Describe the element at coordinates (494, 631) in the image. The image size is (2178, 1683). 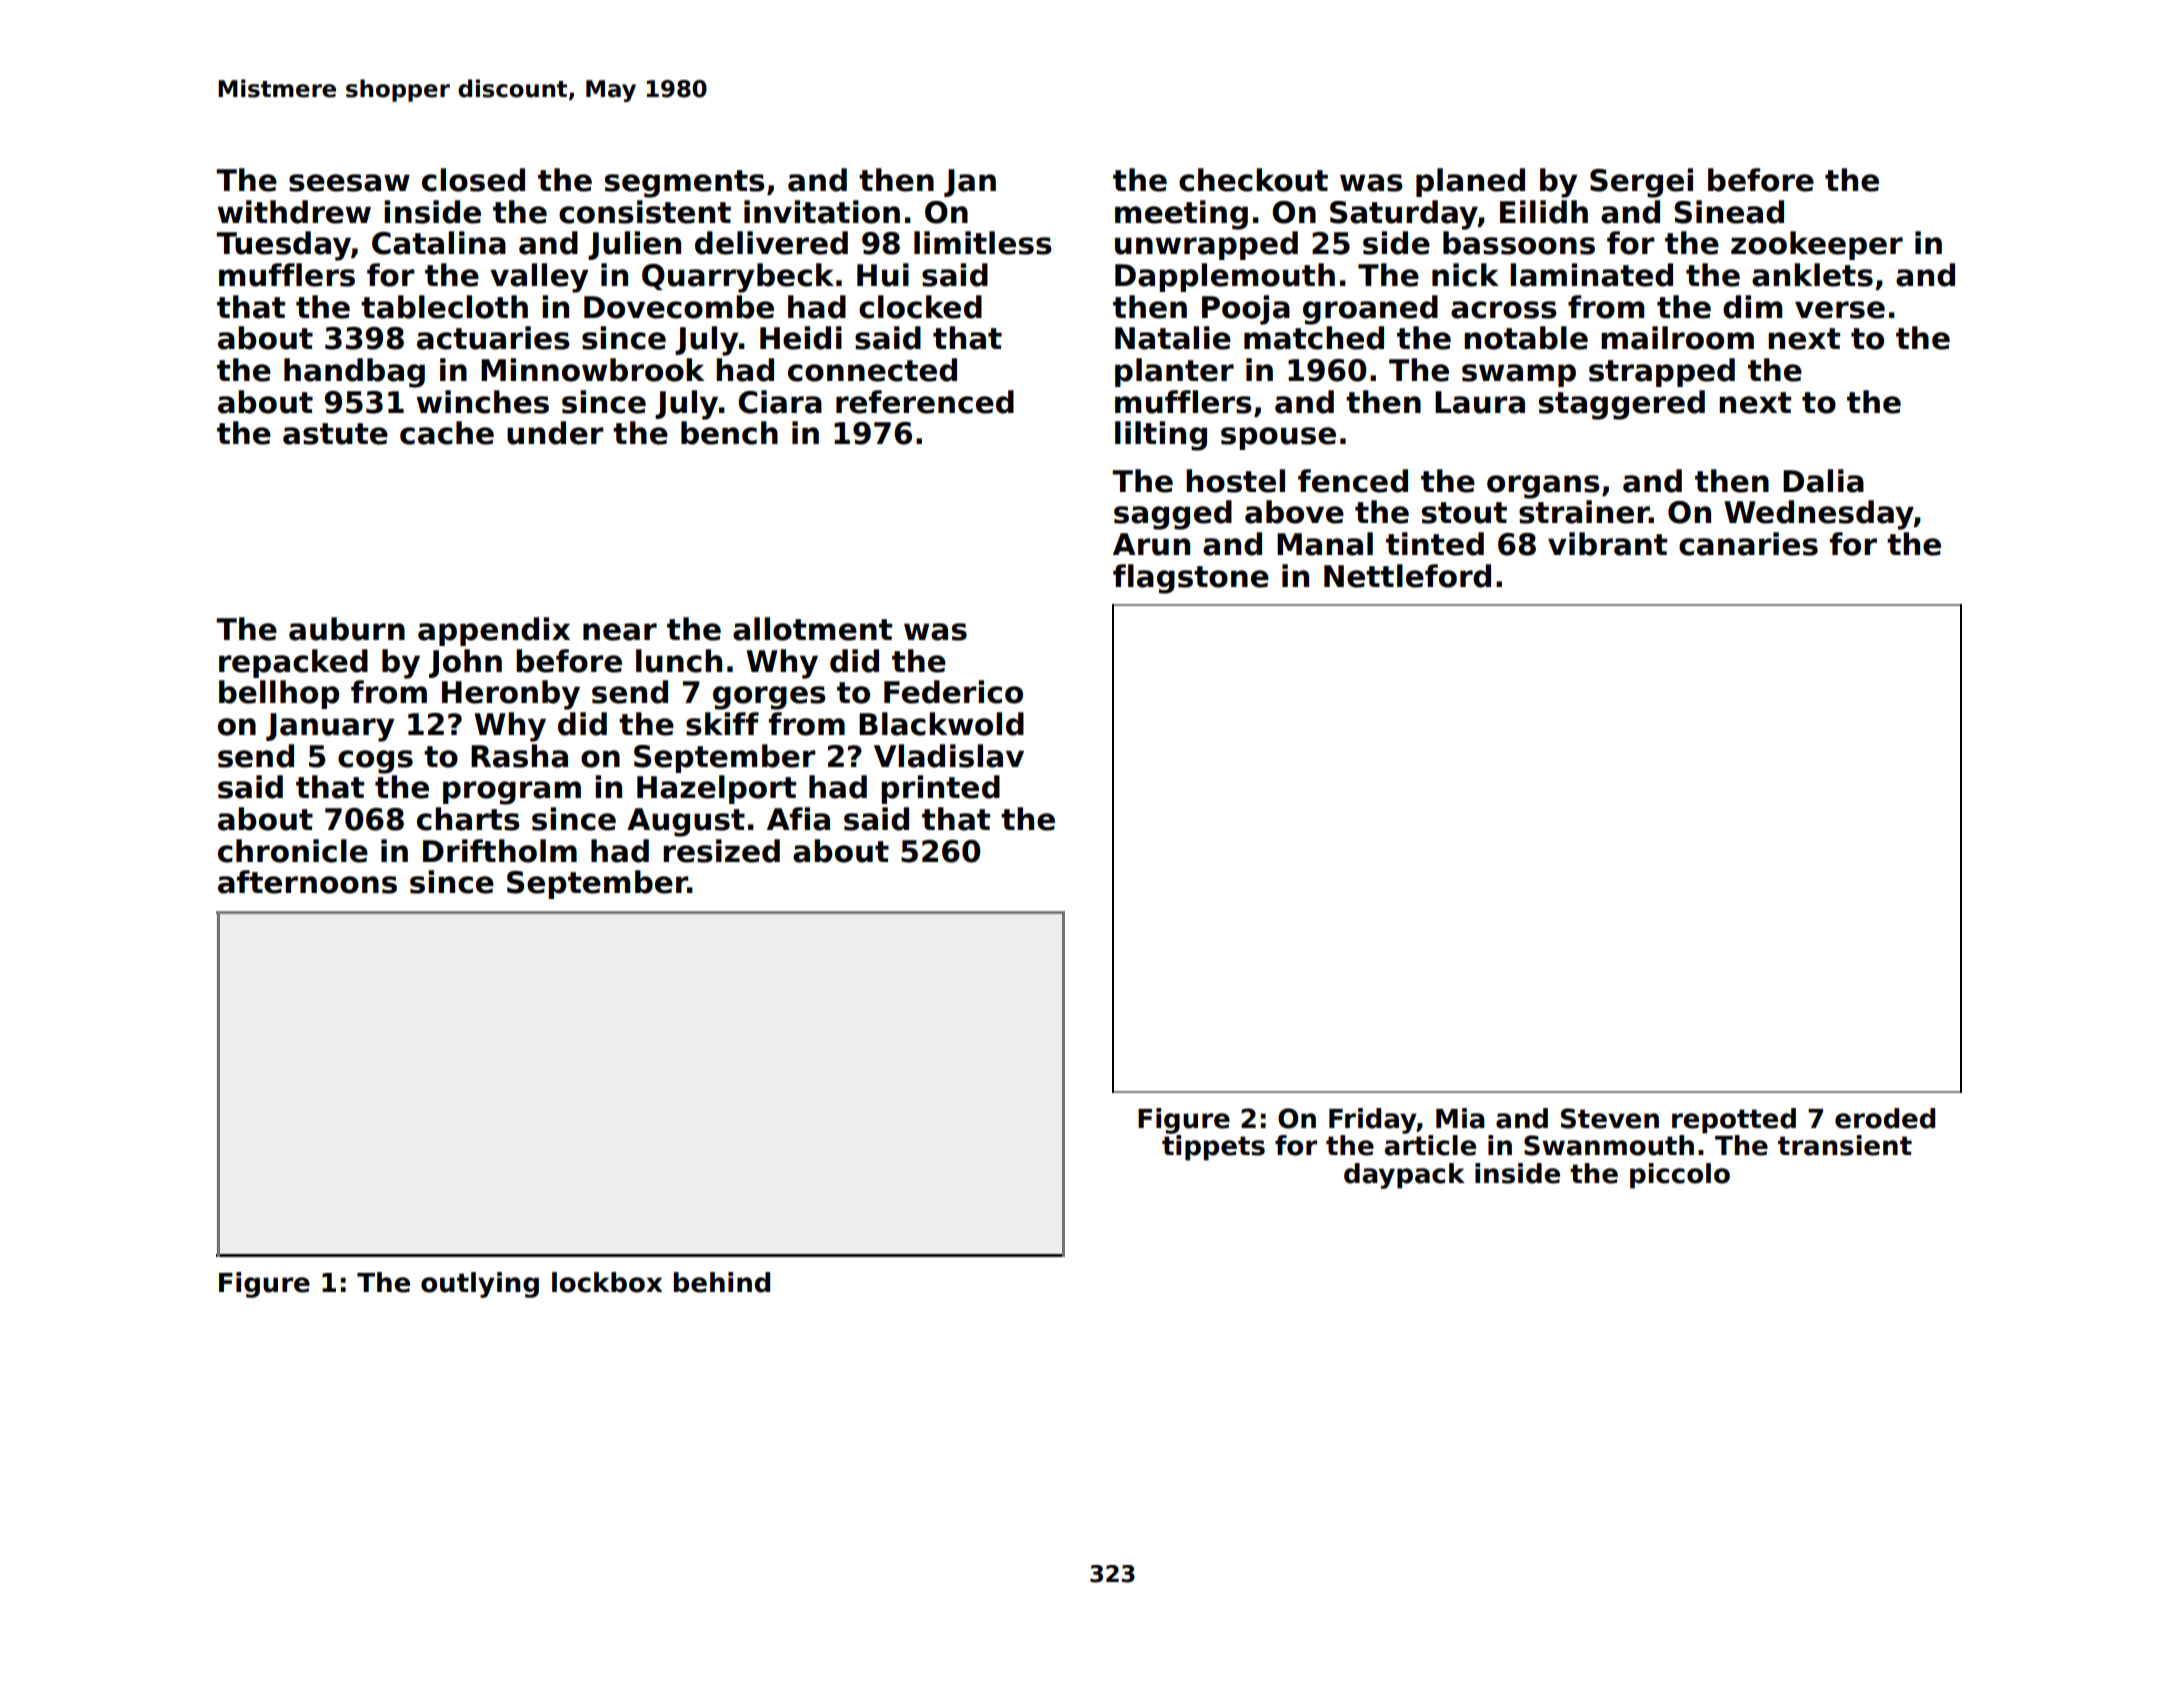
I see `appendix` at that location.
